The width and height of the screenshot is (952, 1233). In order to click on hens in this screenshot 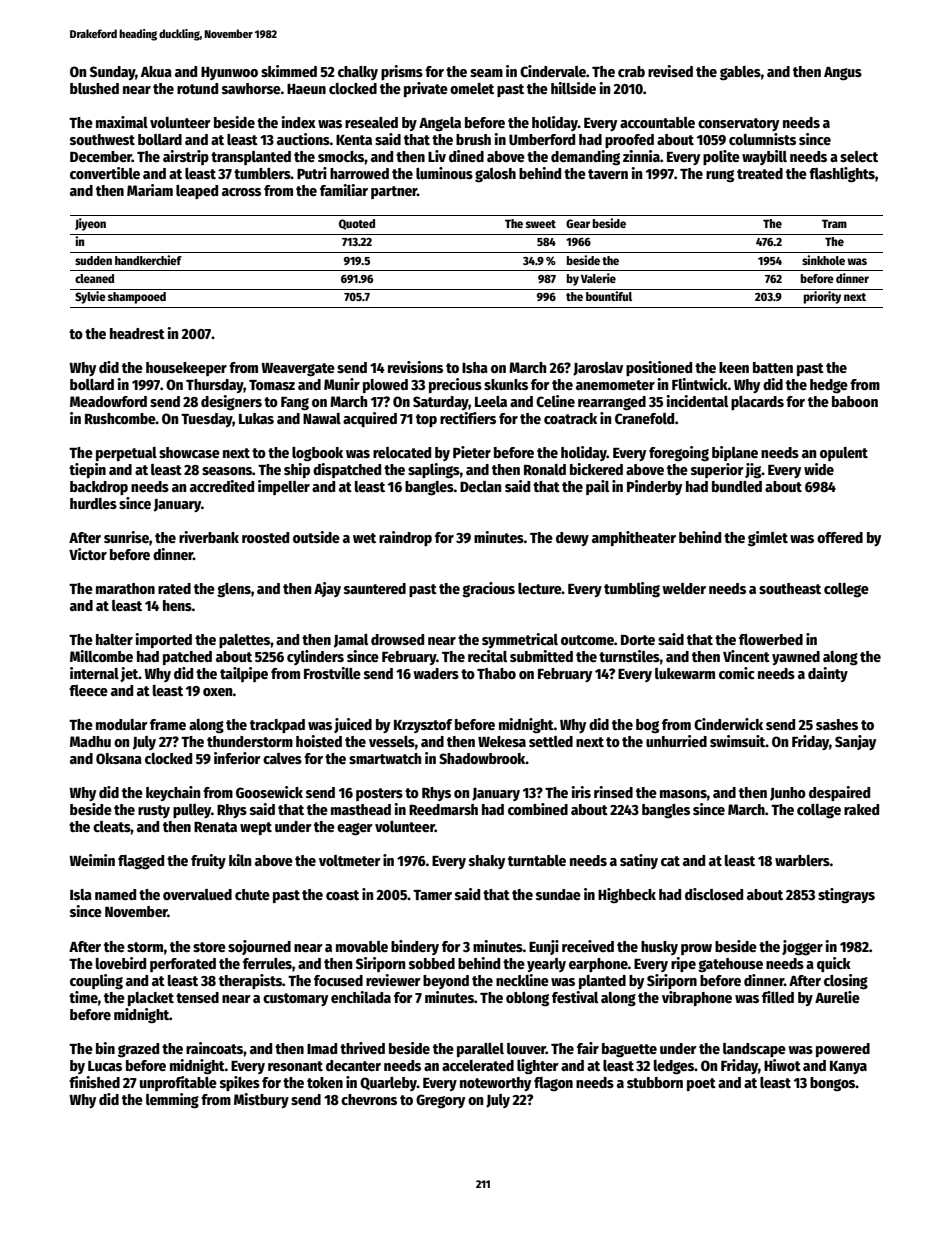, I will do `click(177, 605)`.
